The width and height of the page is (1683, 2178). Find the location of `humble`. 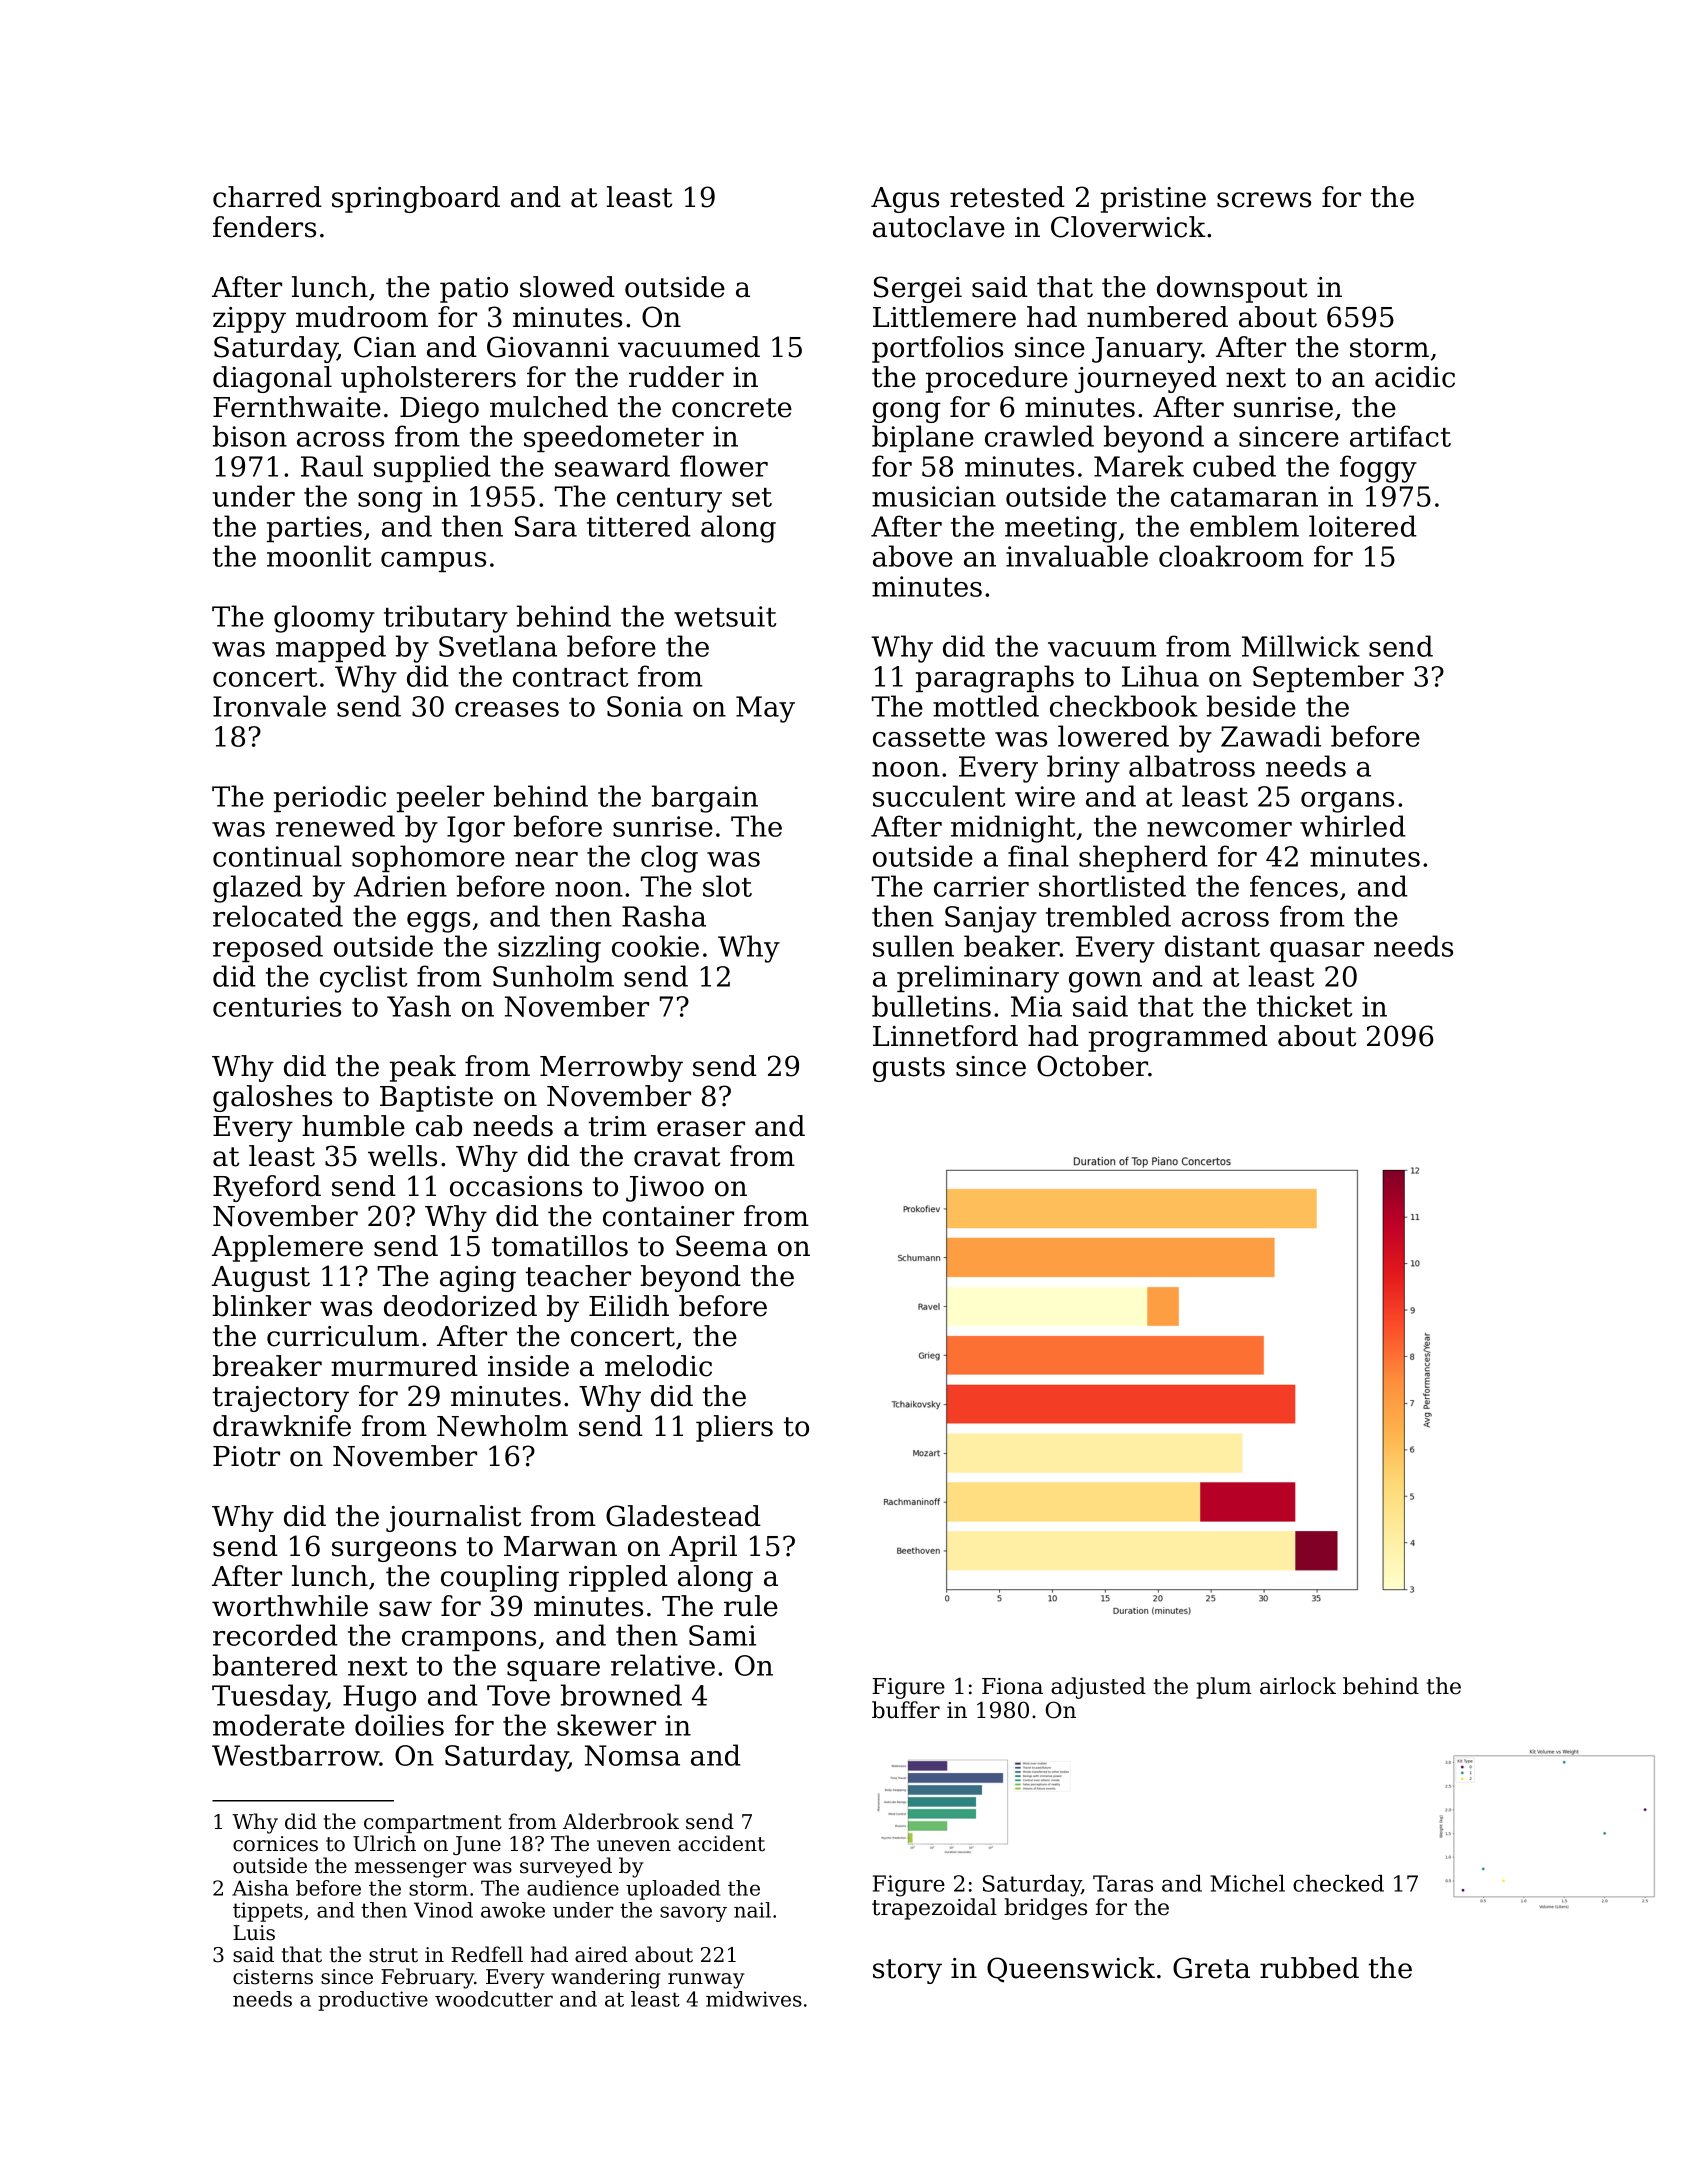

humble is located at coordinates (353, 1126).
